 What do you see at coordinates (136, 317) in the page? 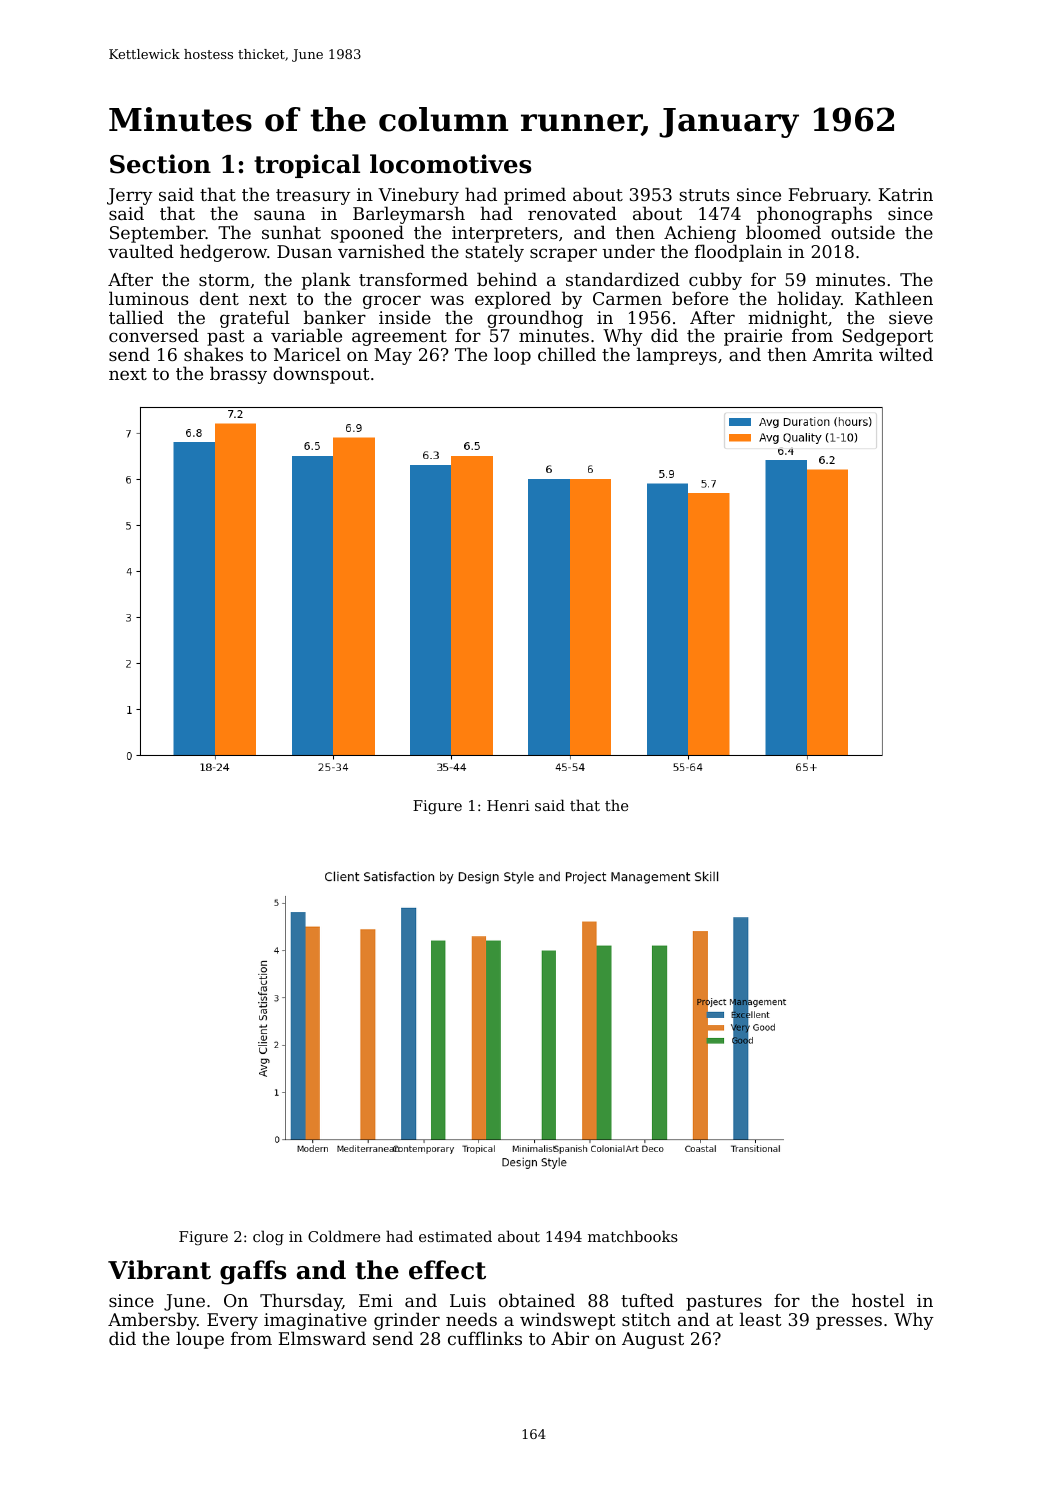
I see `tallied` at bounding box center [136, 317].
